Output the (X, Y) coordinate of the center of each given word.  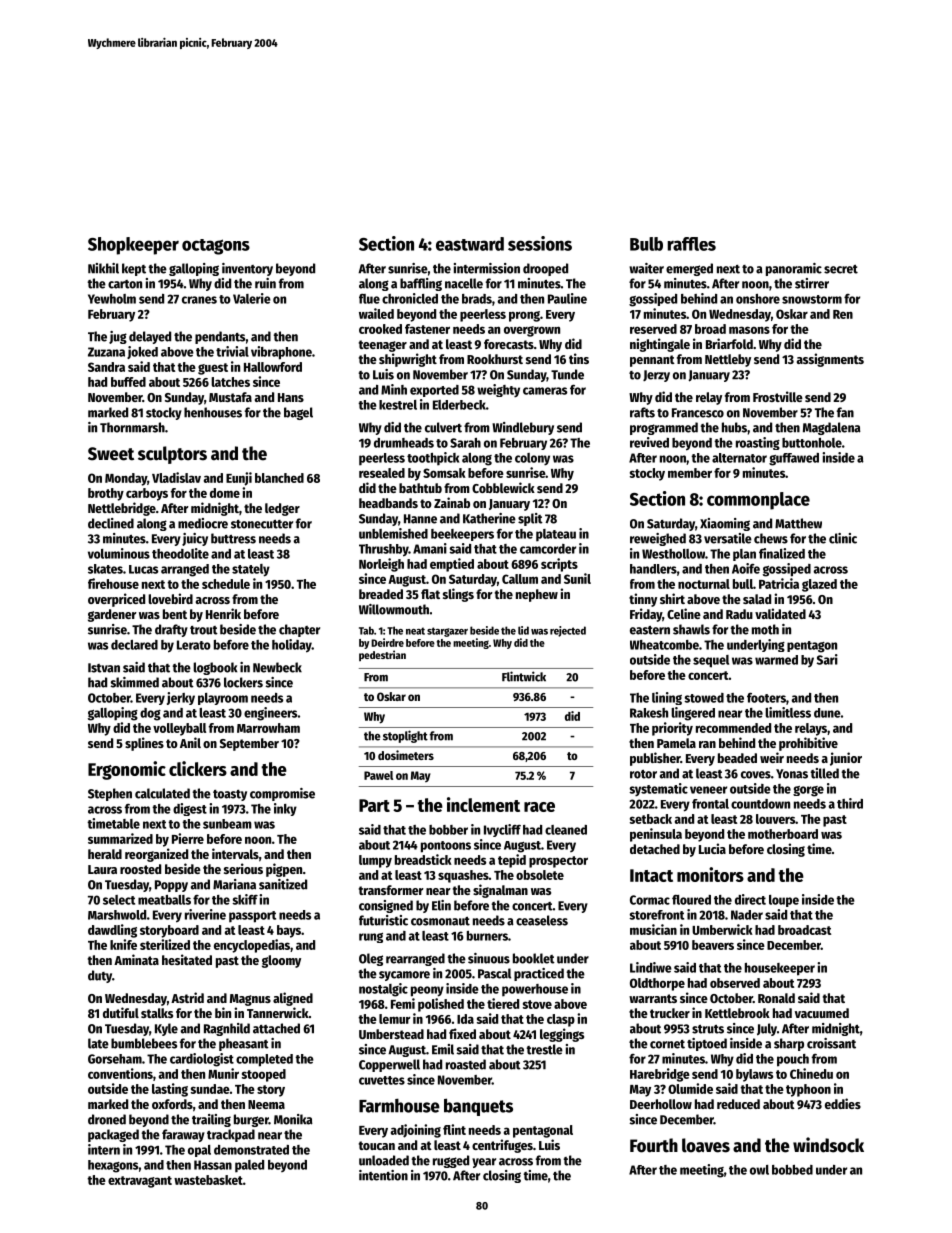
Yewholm (112, 299)
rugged (451, 1161)
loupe (784, 901)
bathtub (420, 488)
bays (289, 931)
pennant (652, 361)
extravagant (140, 1182)
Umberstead (391, 1034)
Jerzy (656, 376)
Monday (126, 479)
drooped (545, 269)
